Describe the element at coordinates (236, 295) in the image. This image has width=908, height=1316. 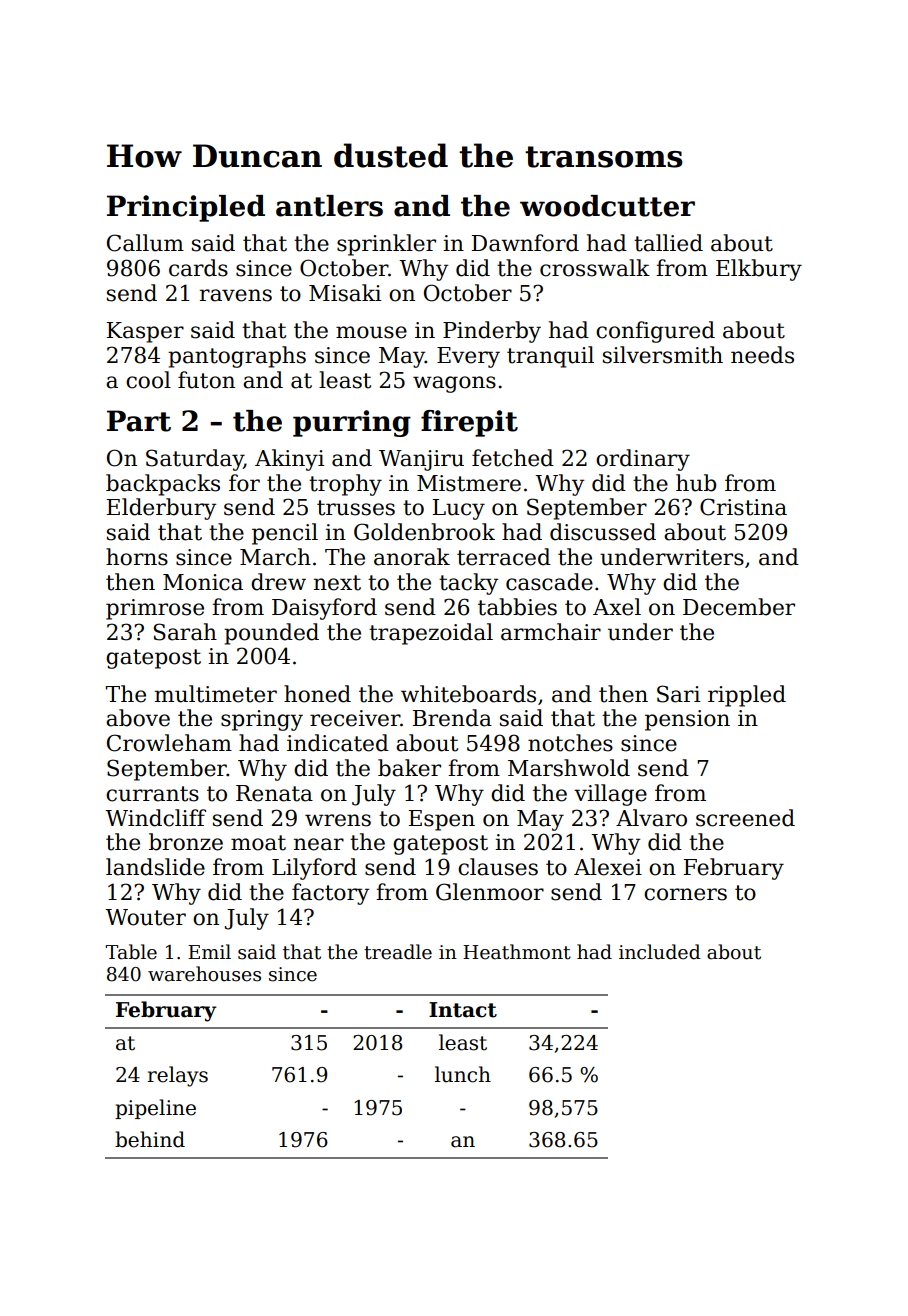
I see `ravens` at that location.
